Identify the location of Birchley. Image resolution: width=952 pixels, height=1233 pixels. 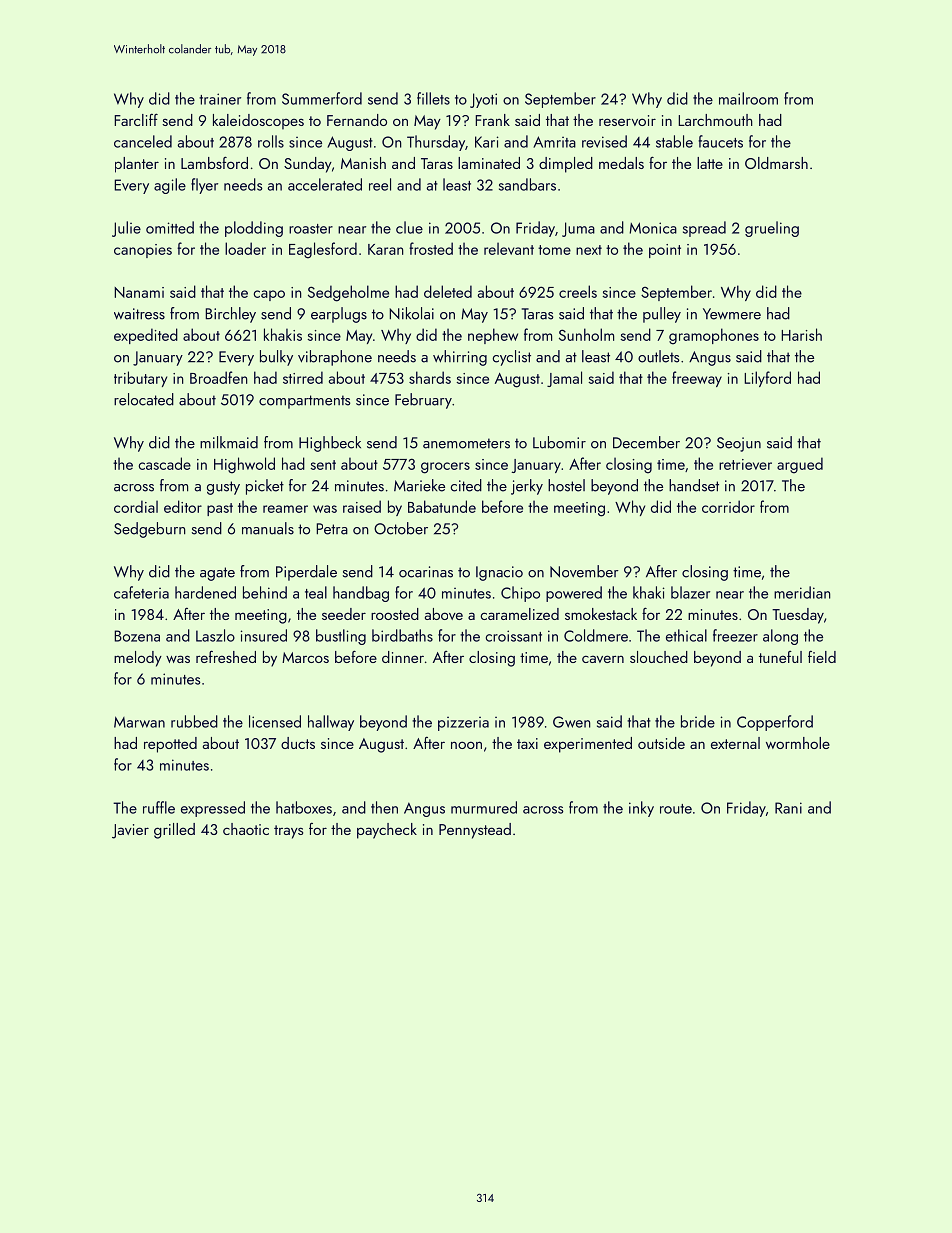
(230, 315).
